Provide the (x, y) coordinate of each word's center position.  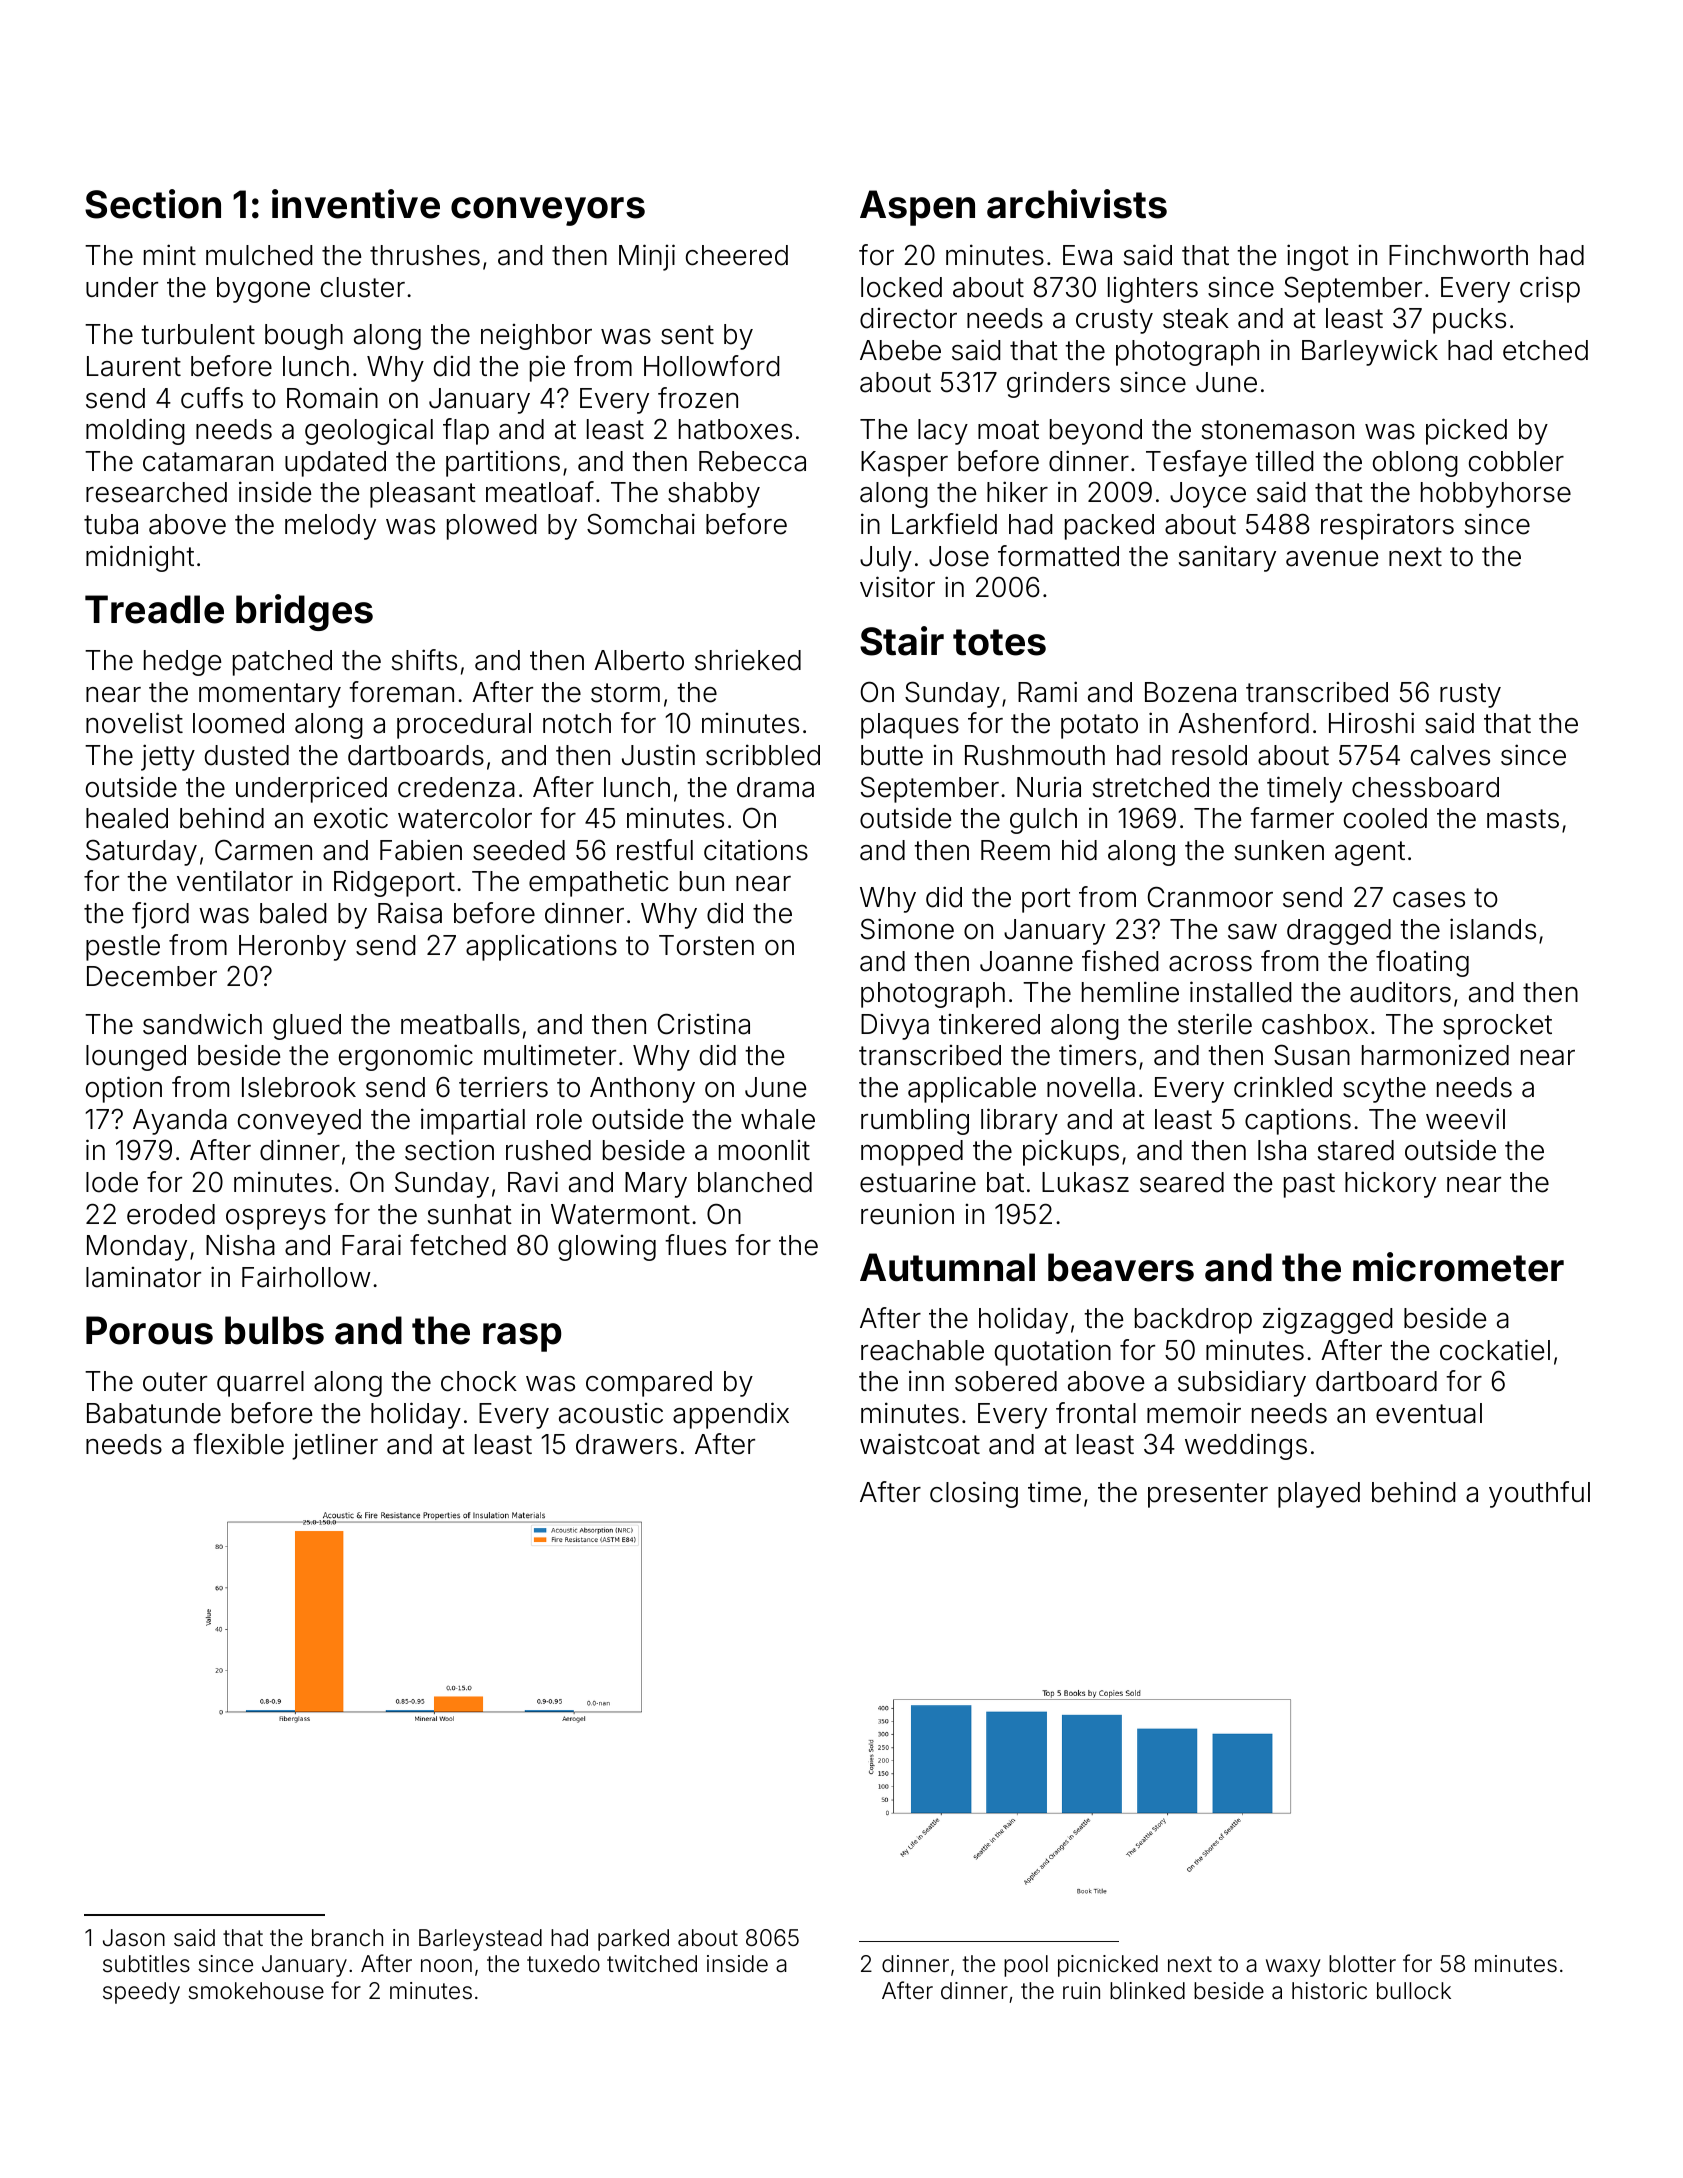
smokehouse (256, 1991)
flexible (238, 1444)
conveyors (548, 211)
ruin (1081, 1990)
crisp (1550, 289)
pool (1026, 1966)
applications (541, 947)
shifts (424, 660)
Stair (902, 641)
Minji (647, 257)
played (1319, 1495)
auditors (1400, 992)
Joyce (1208, 495)
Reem (1015, 850)
